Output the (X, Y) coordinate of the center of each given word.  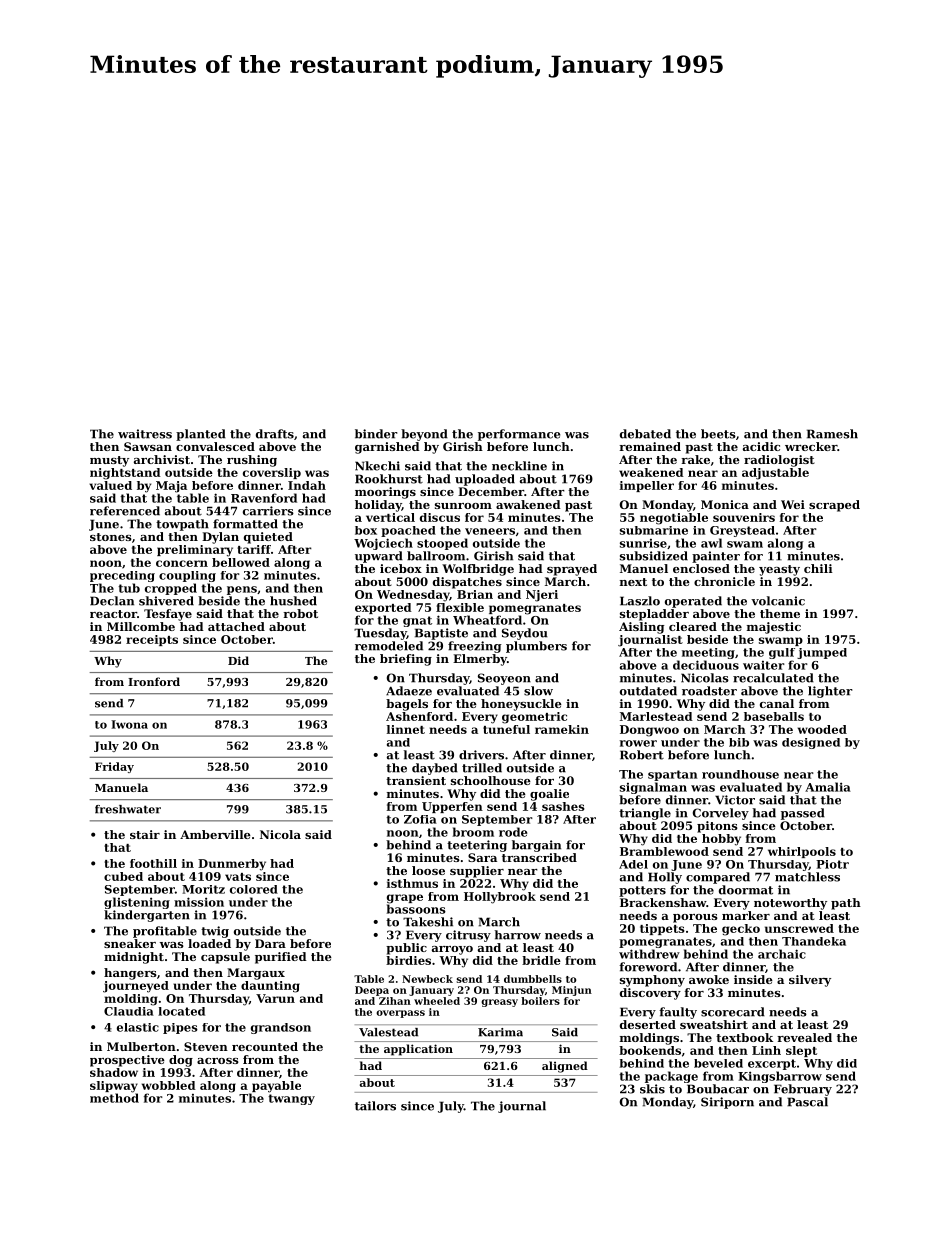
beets (718, 434)
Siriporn (727, 1103)
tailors (375, 1106)
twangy (291, 1099)
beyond (424, 435)
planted (201, 435)
